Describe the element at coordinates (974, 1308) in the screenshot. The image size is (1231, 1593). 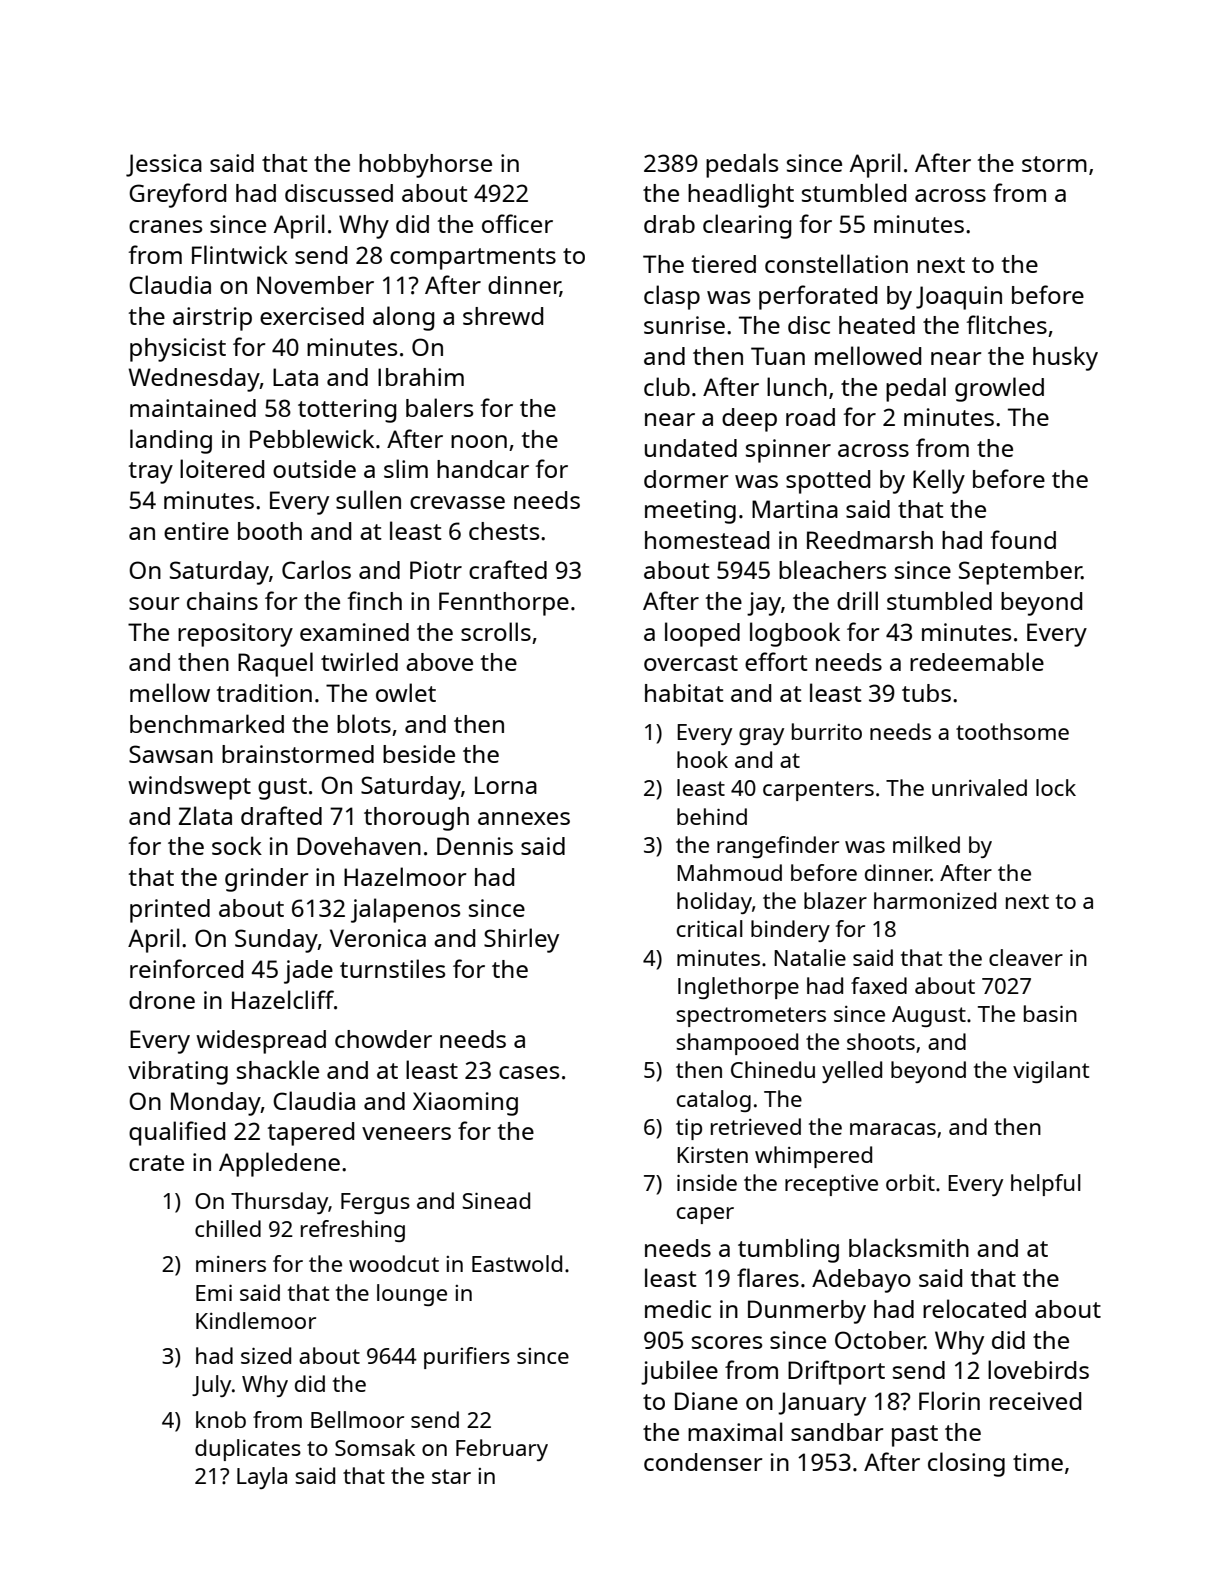
I see `relocated` at that location.
